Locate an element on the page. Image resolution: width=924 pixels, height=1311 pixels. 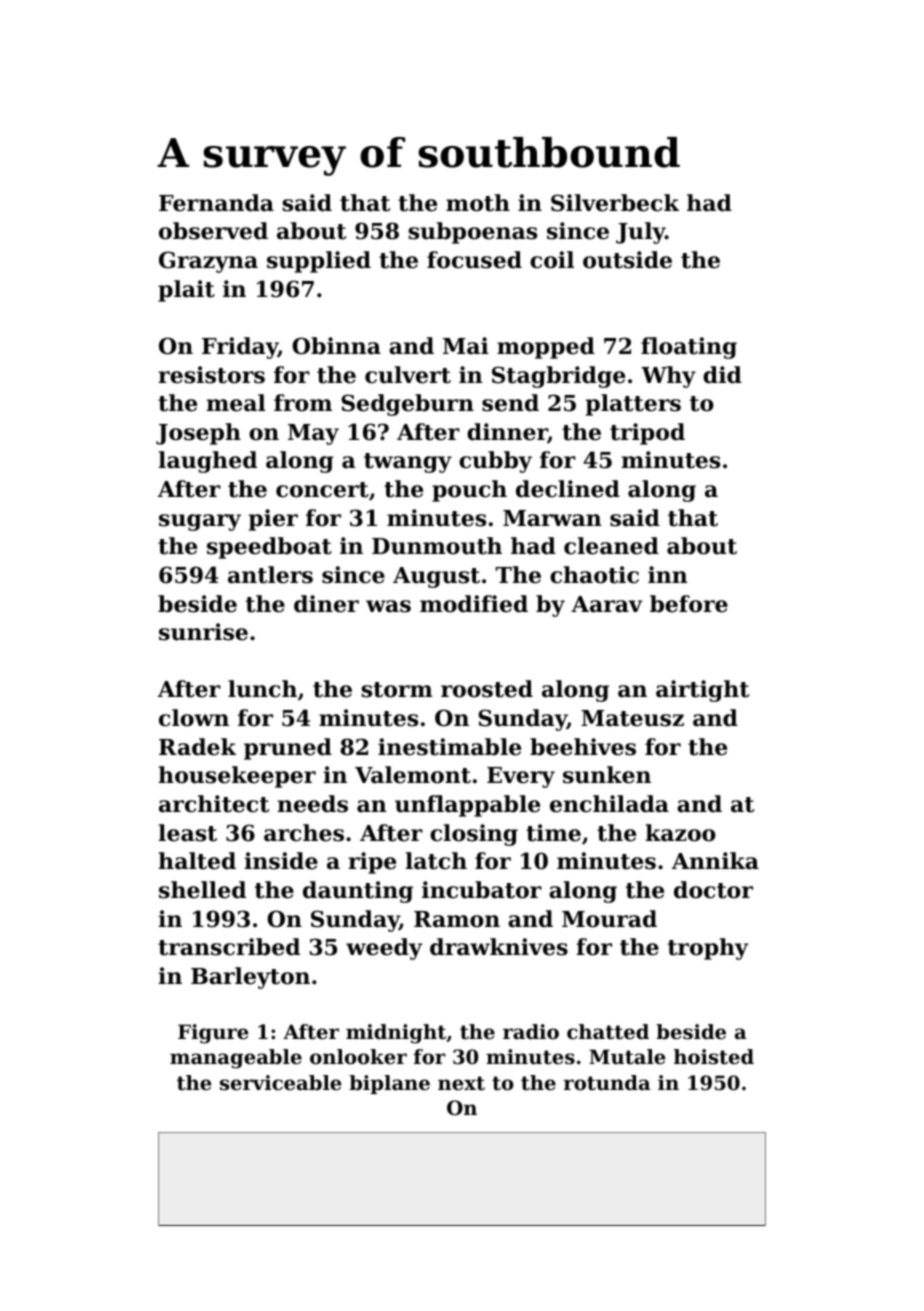
Figure is located at coordinates (213, 1034).
